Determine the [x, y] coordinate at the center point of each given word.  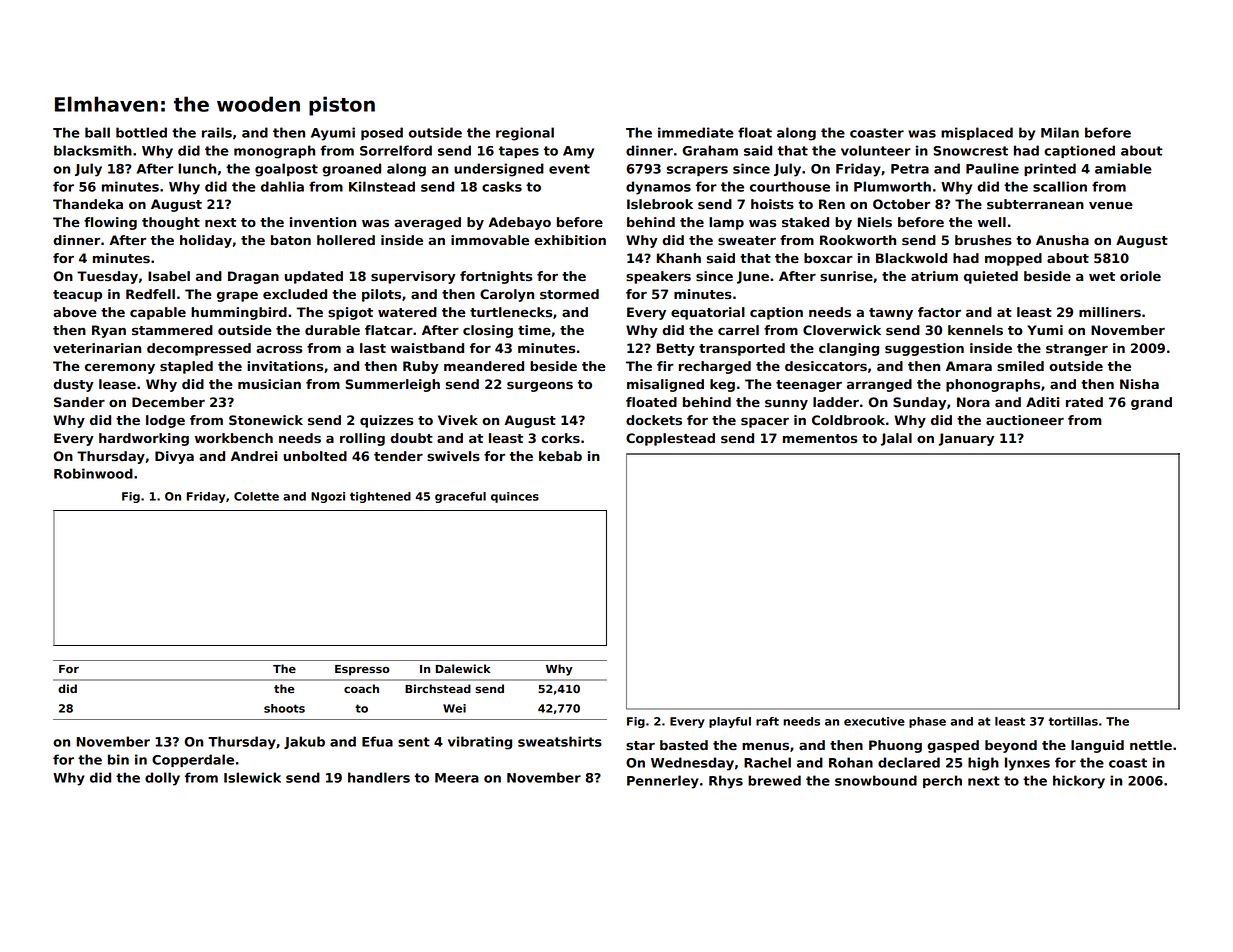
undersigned [499, 170]
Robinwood [93, 473]
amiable [1123, 168]
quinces [515, 497]
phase [927, 722]
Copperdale [193, 760]
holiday [206, 241]
